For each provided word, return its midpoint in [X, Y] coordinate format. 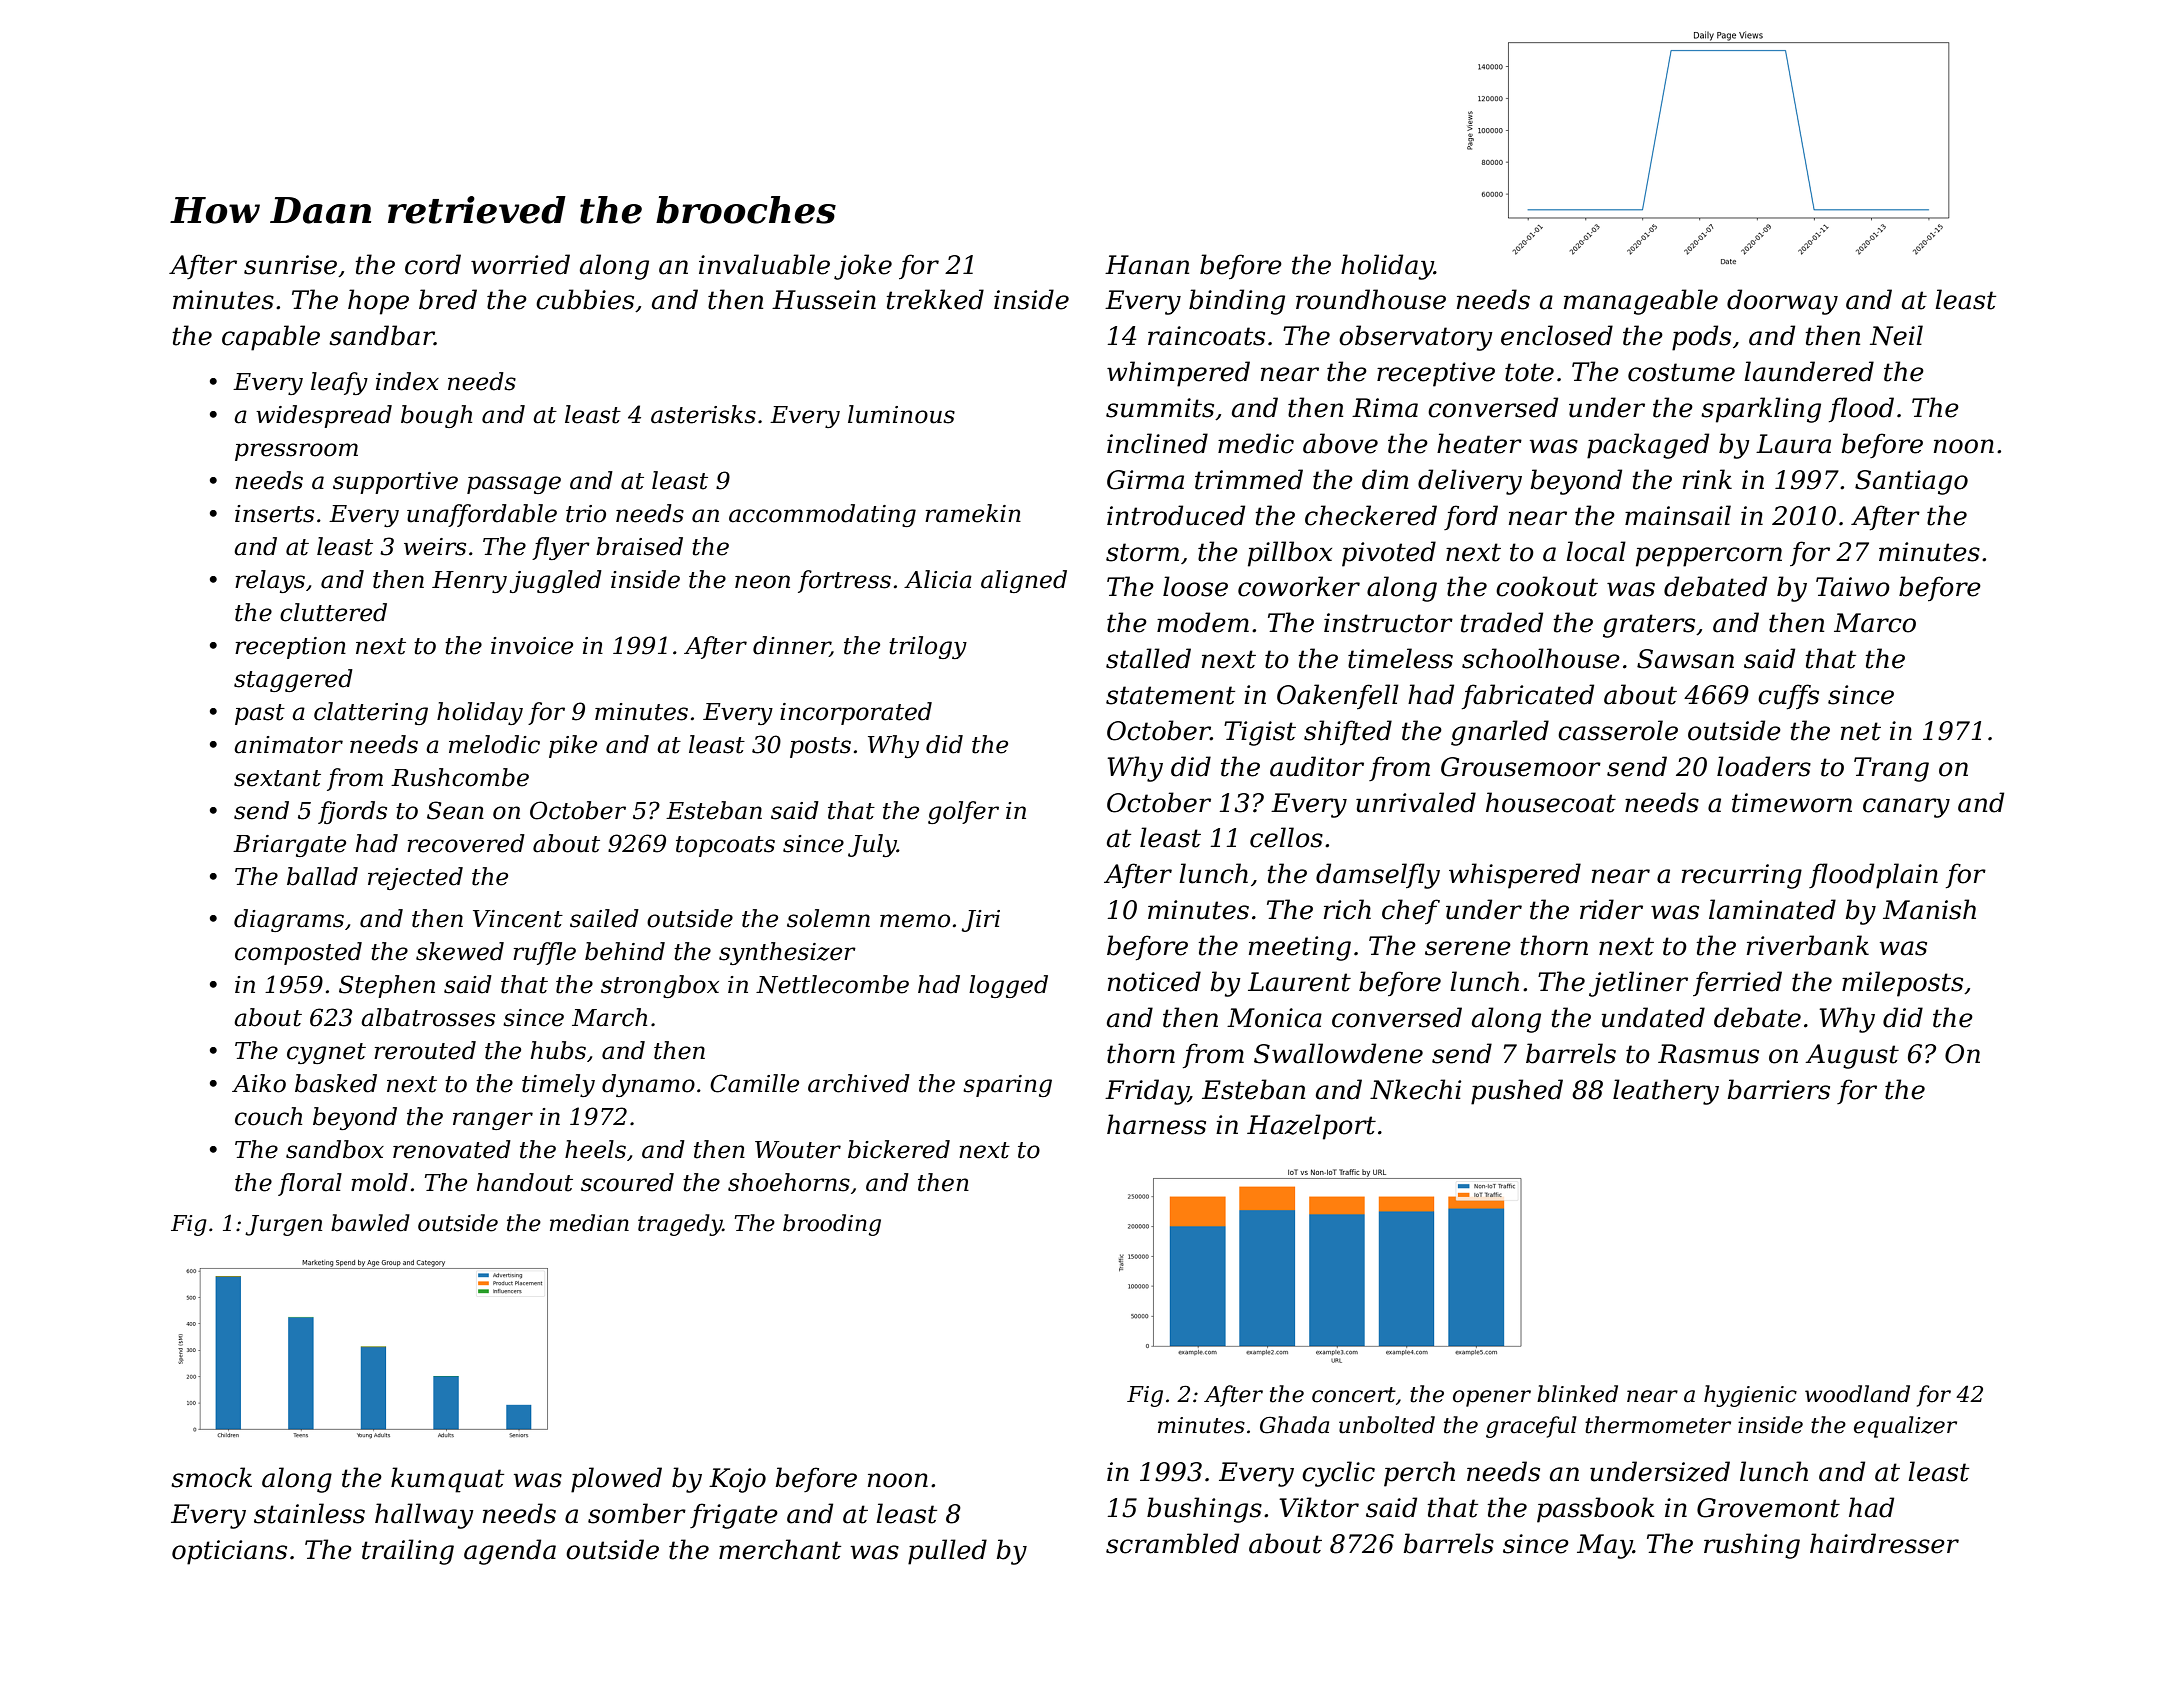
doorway [1782, 302]
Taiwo [1853, 587]
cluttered [333, 612]
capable [271, 338]
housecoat [1551, 802]
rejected [415, 878]
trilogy [928, 647]
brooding [832, 1225]
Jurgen [283, 1225]
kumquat [447, 1480]
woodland [1857, 1394]
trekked [935, 299]
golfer [963, 812]
